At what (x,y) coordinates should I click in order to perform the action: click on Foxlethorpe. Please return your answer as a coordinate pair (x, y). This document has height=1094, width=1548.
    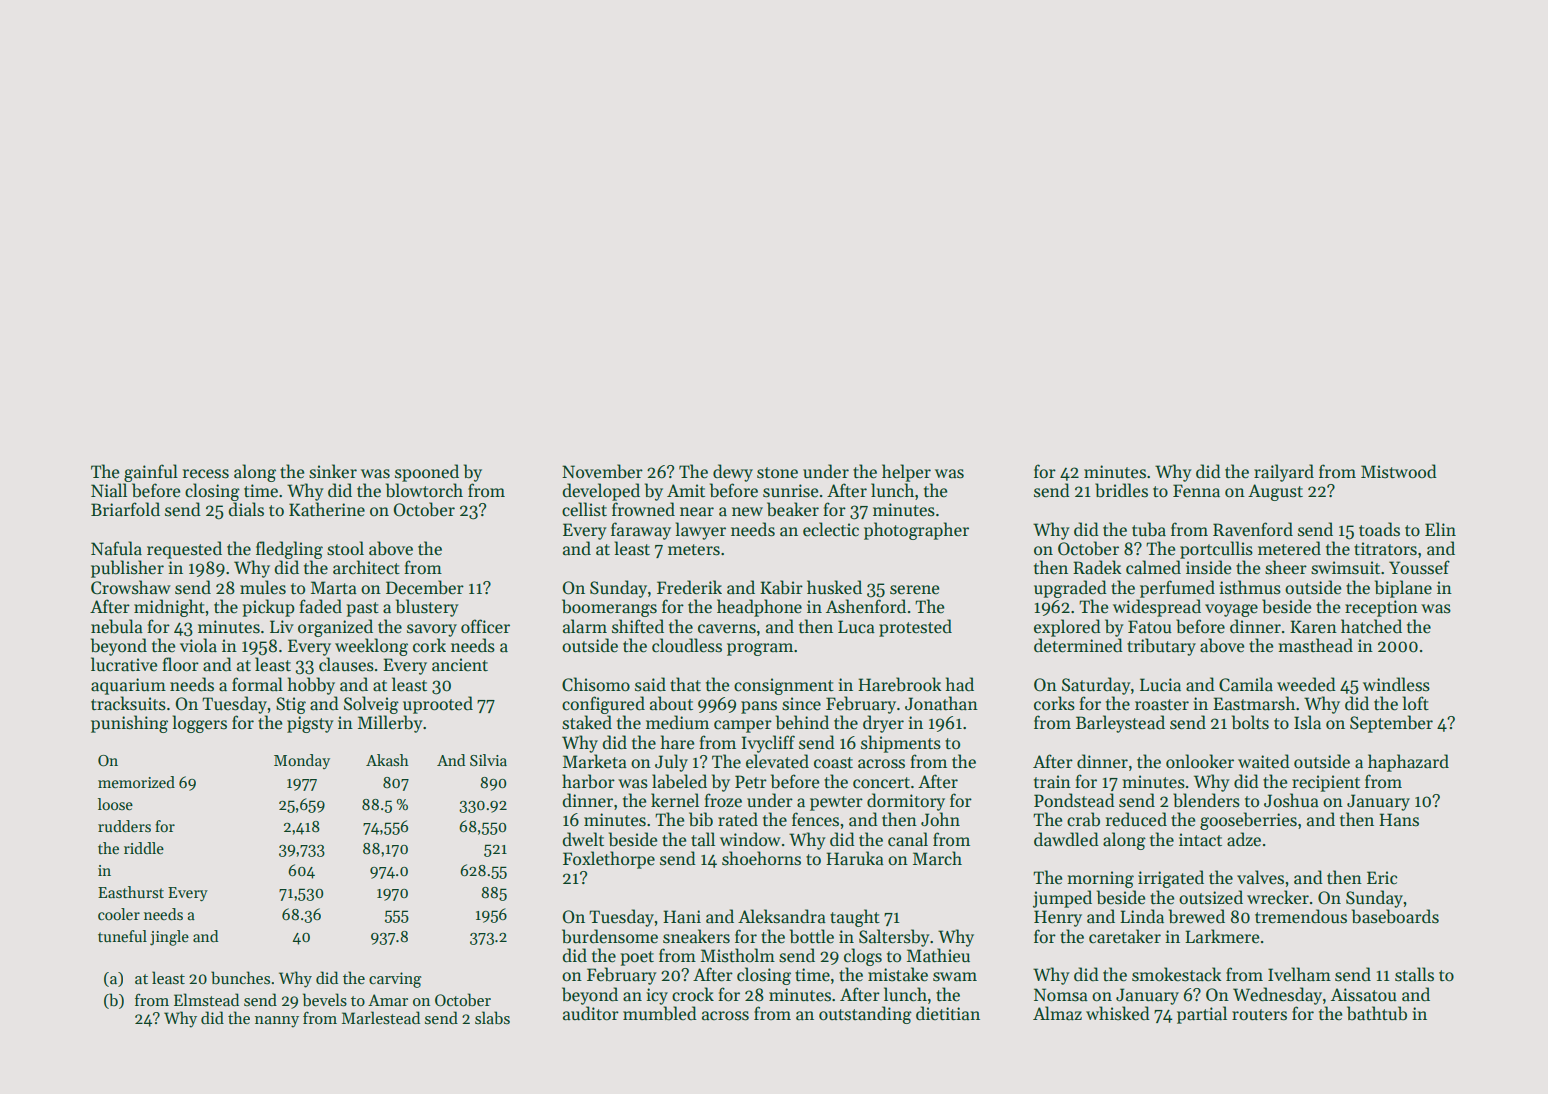
    Looking at the image, I should click on (609, 860).
